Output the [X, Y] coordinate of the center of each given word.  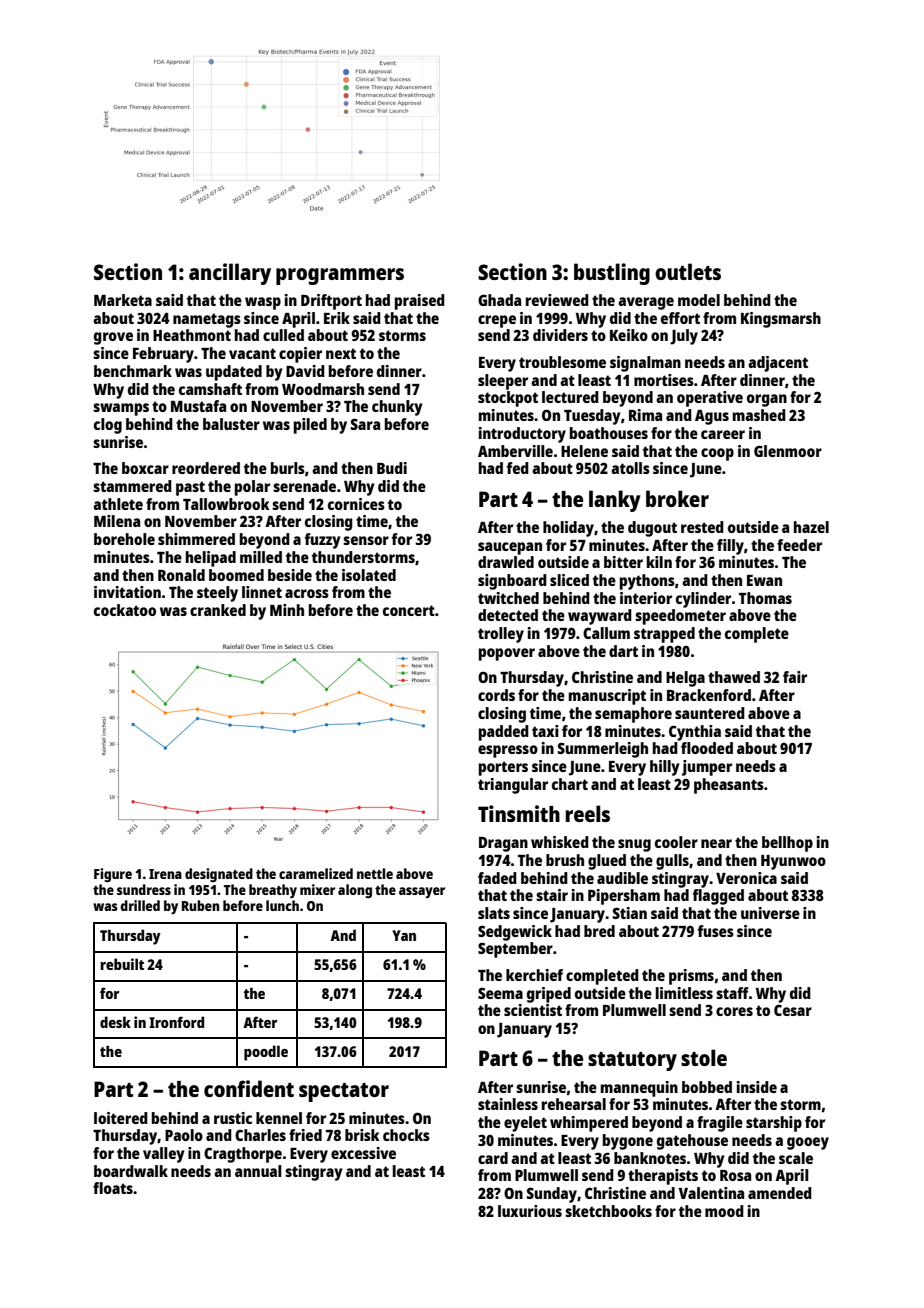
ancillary [230, 274]
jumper [707, 768]
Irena [165, 874]
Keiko [629, 335]
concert [409, 610]
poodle [266, 1053]
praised [420, 302]
